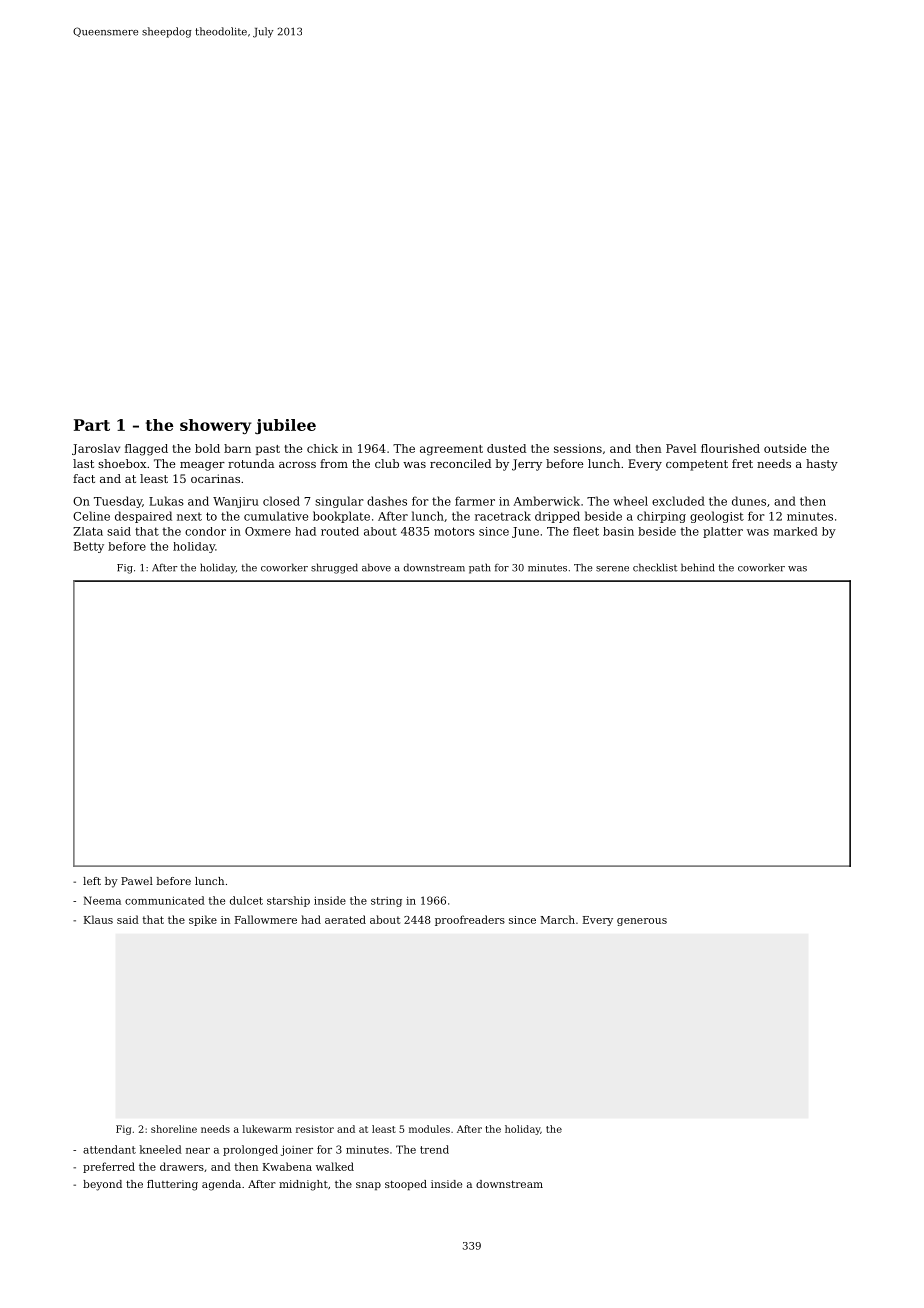  What do you see at coordinates (578, 448) in the document?
I see `sessions` at bounding box center [578, 448].
